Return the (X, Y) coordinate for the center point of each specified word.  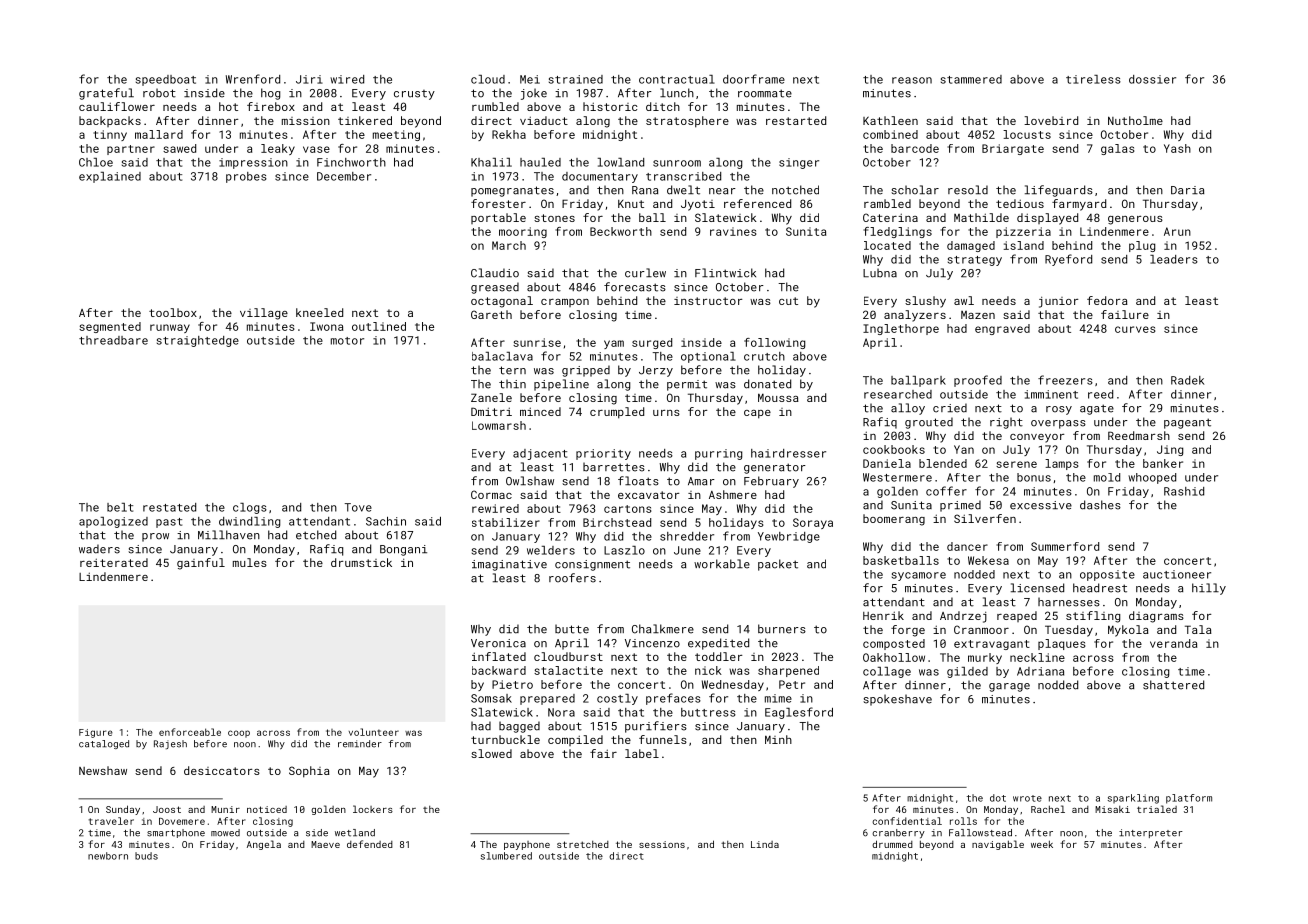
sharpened (788, 671)
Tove (358, 507)
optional (708, 357)
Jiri (309, 79)
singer (799, 163)
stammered (971, 79)
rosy (1059, 410)
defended (370, 844)
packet (778, 565)
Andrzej (963, 617)
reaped (1017, 616)
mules (250, 562)
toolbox (173, 312)
